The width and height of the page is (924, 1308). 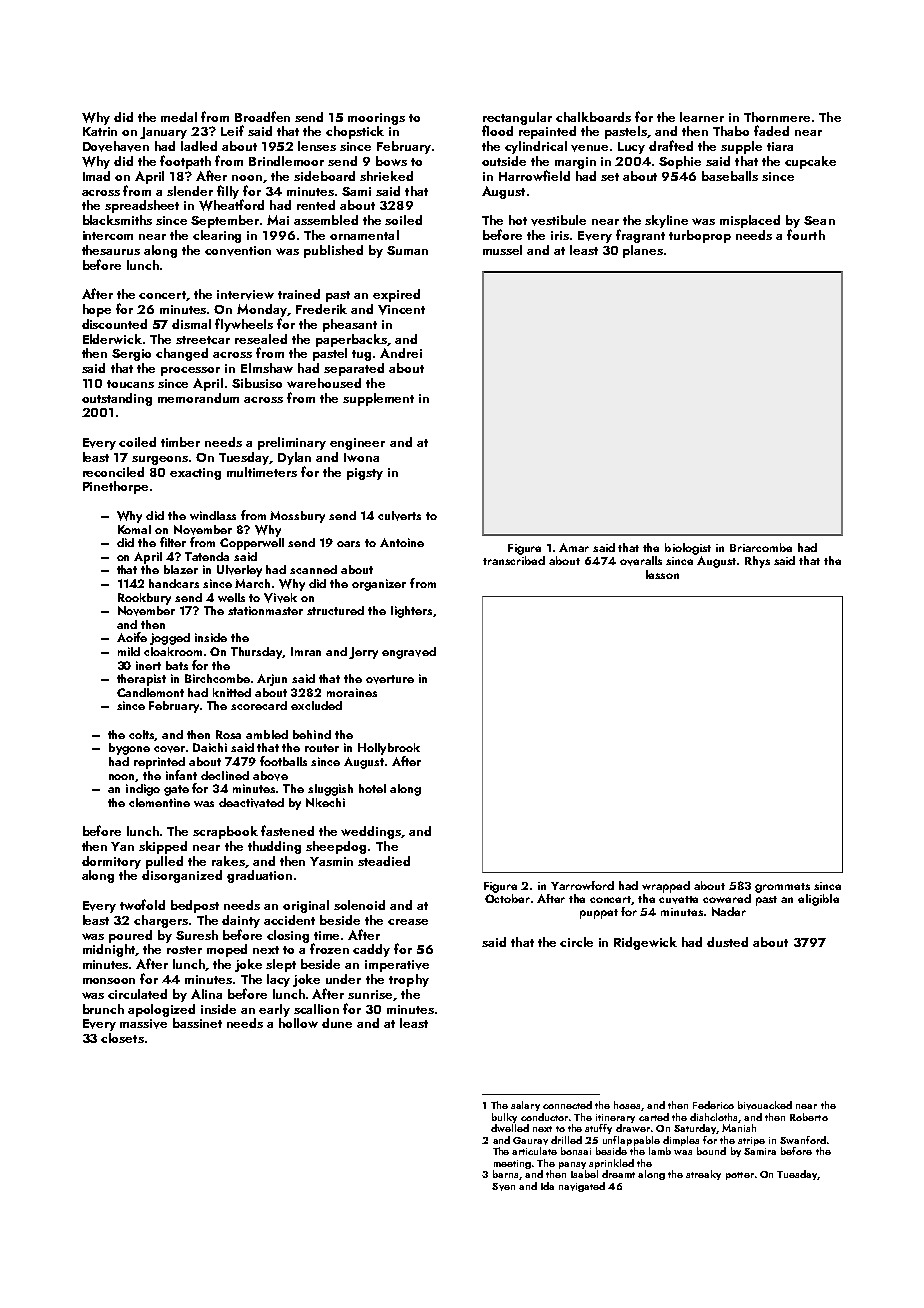 I want to click on Hollybrook, so click(x=389, y=749).
